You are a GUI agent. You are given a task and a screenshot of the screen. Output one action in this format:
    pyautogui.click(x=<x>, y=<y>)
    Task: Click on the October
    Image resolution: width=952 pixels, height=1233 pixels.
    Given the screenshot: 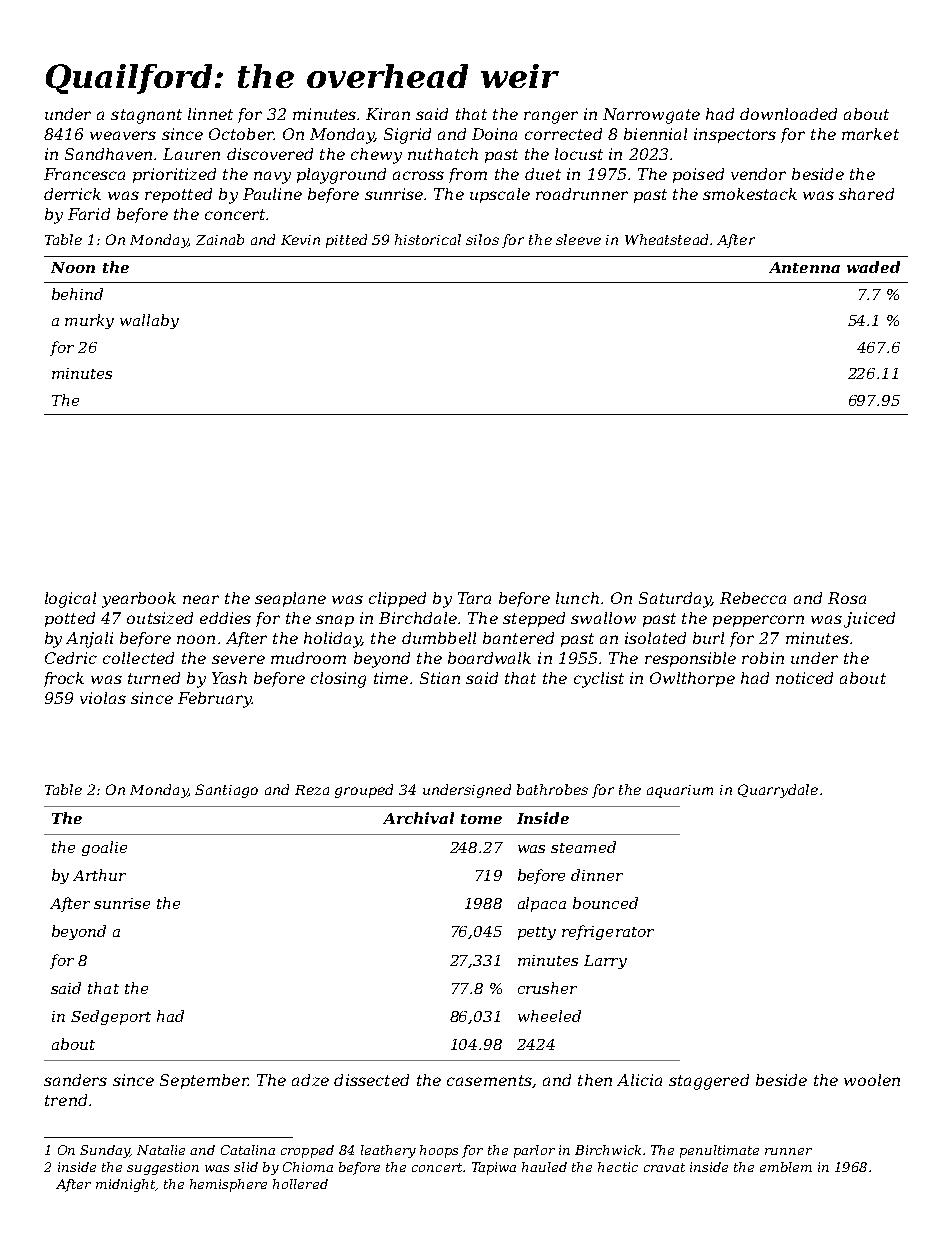 What is the action you would take?
    pyautogui.click(x=241, y=134)
